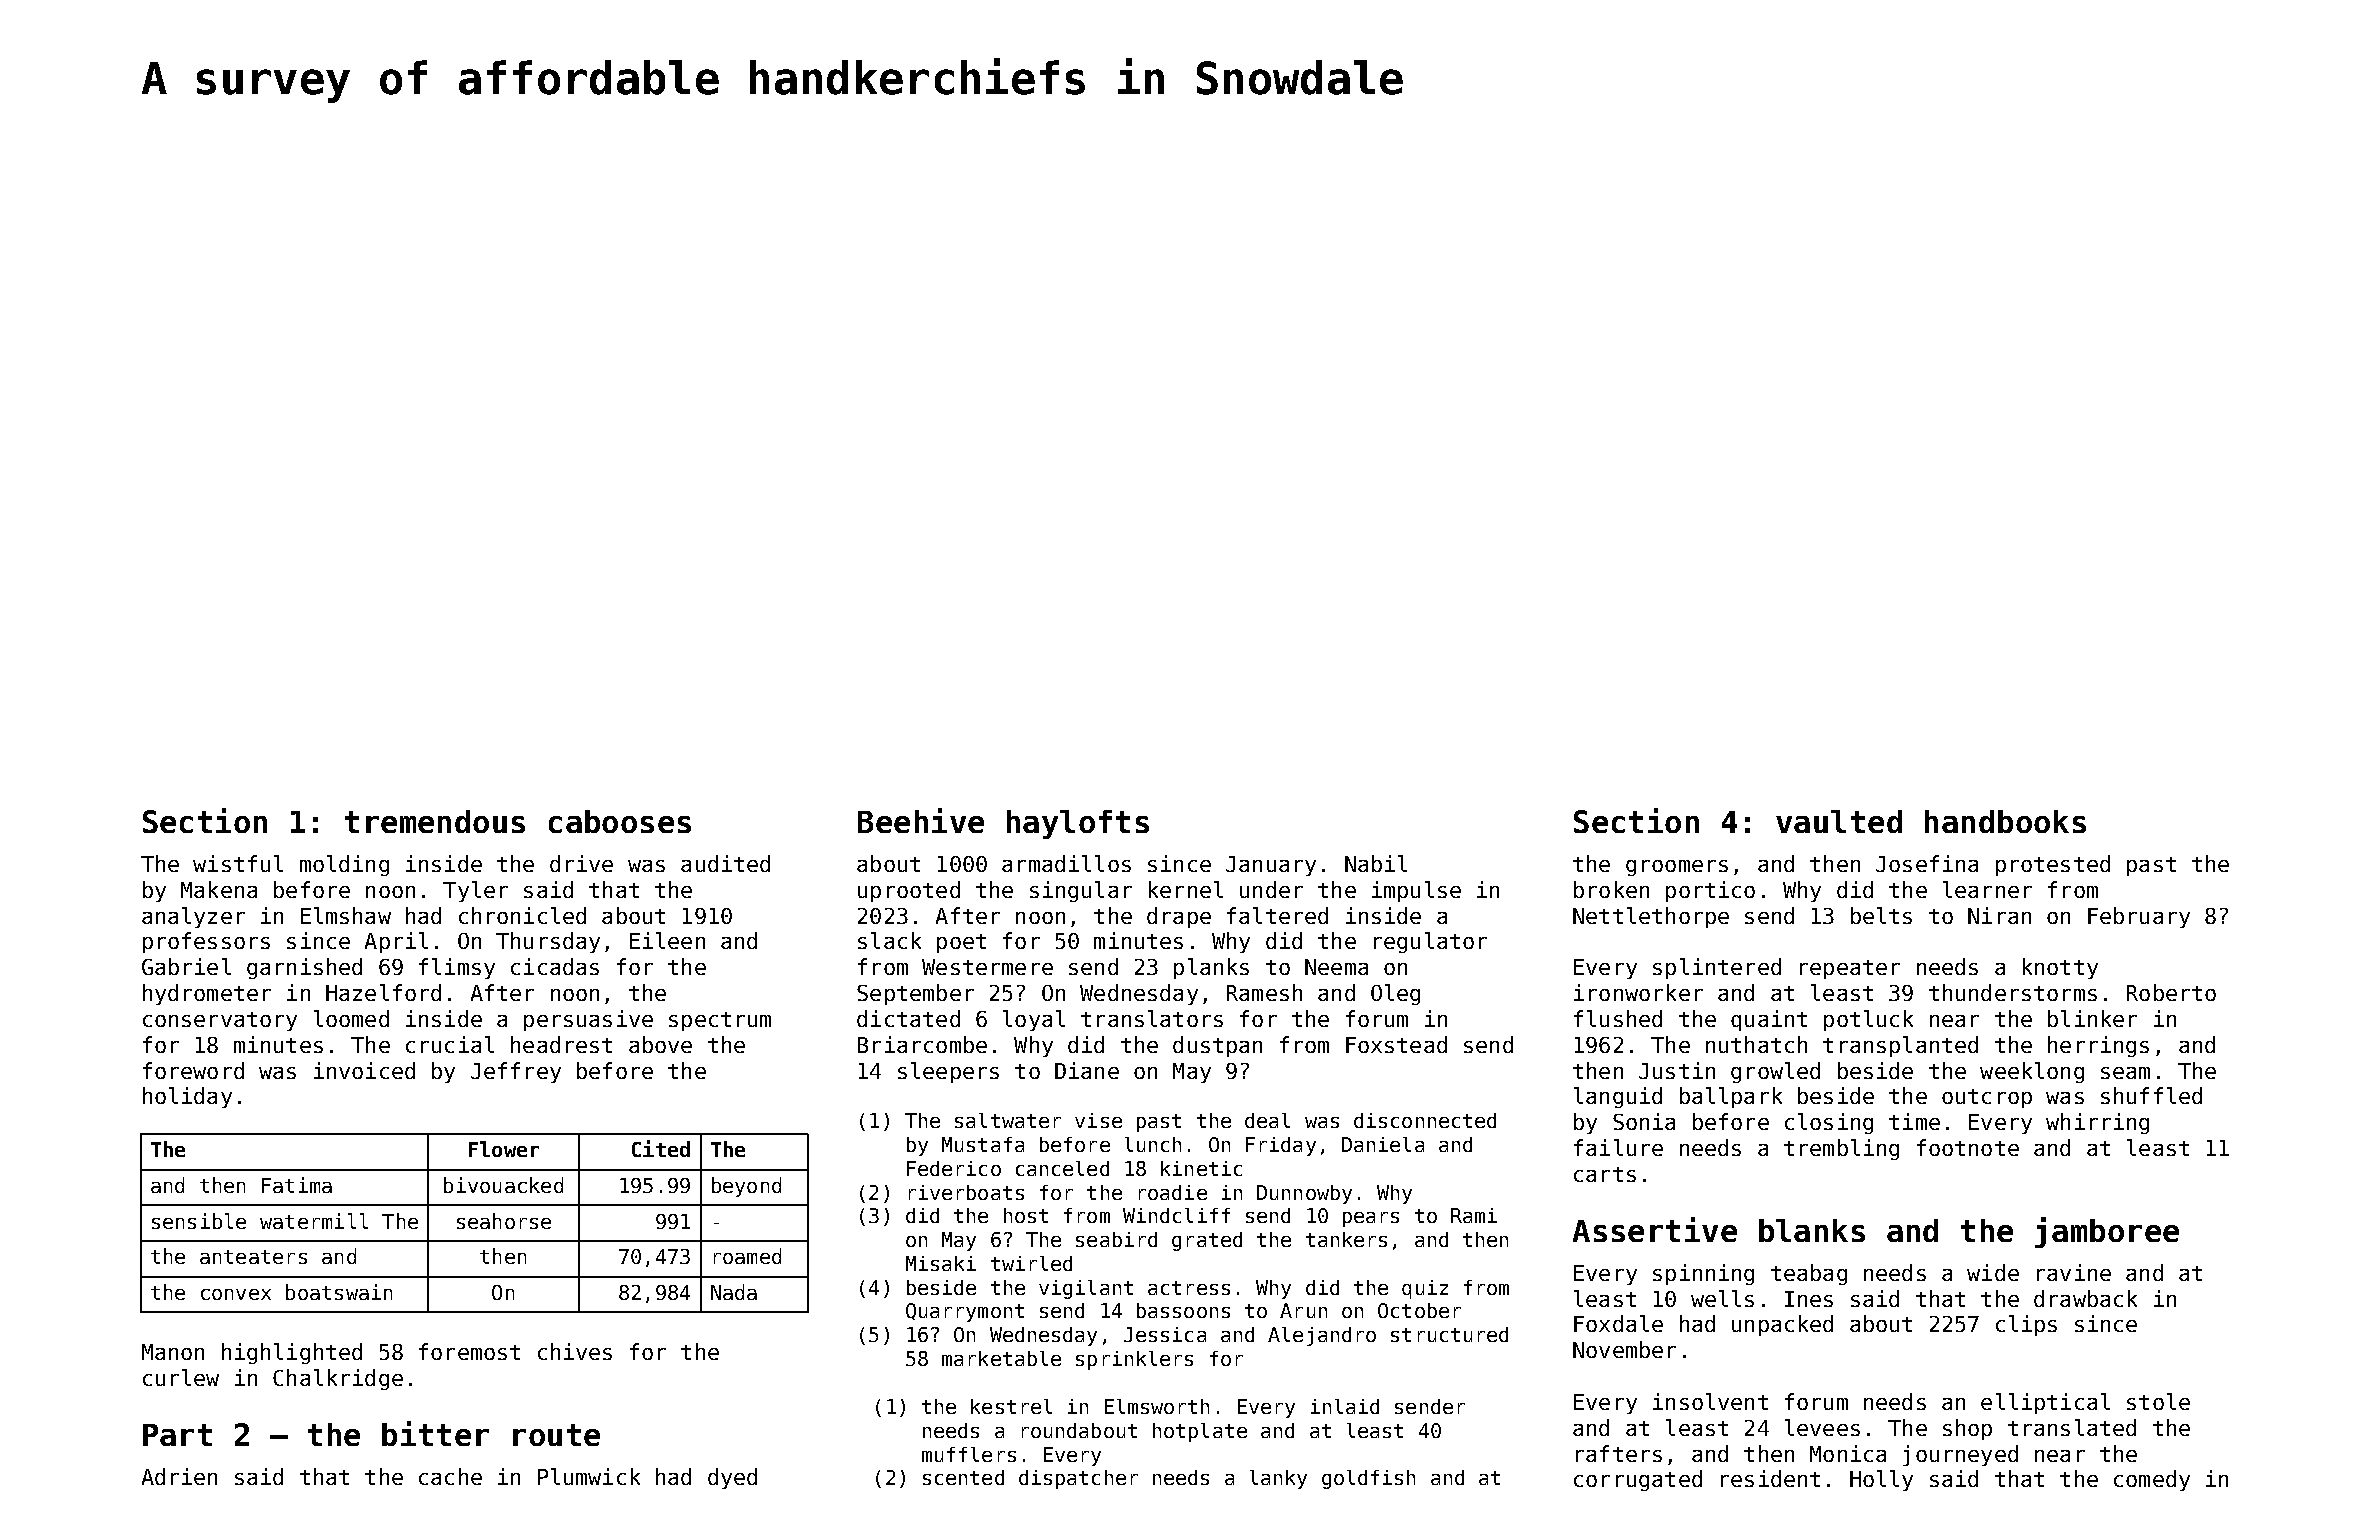 This screenshot has height=1540, width=2380. What do you see at coordinates (1829, 1123) in the screenshot?
I see `closing` at bounding box center [1829, 1123].
